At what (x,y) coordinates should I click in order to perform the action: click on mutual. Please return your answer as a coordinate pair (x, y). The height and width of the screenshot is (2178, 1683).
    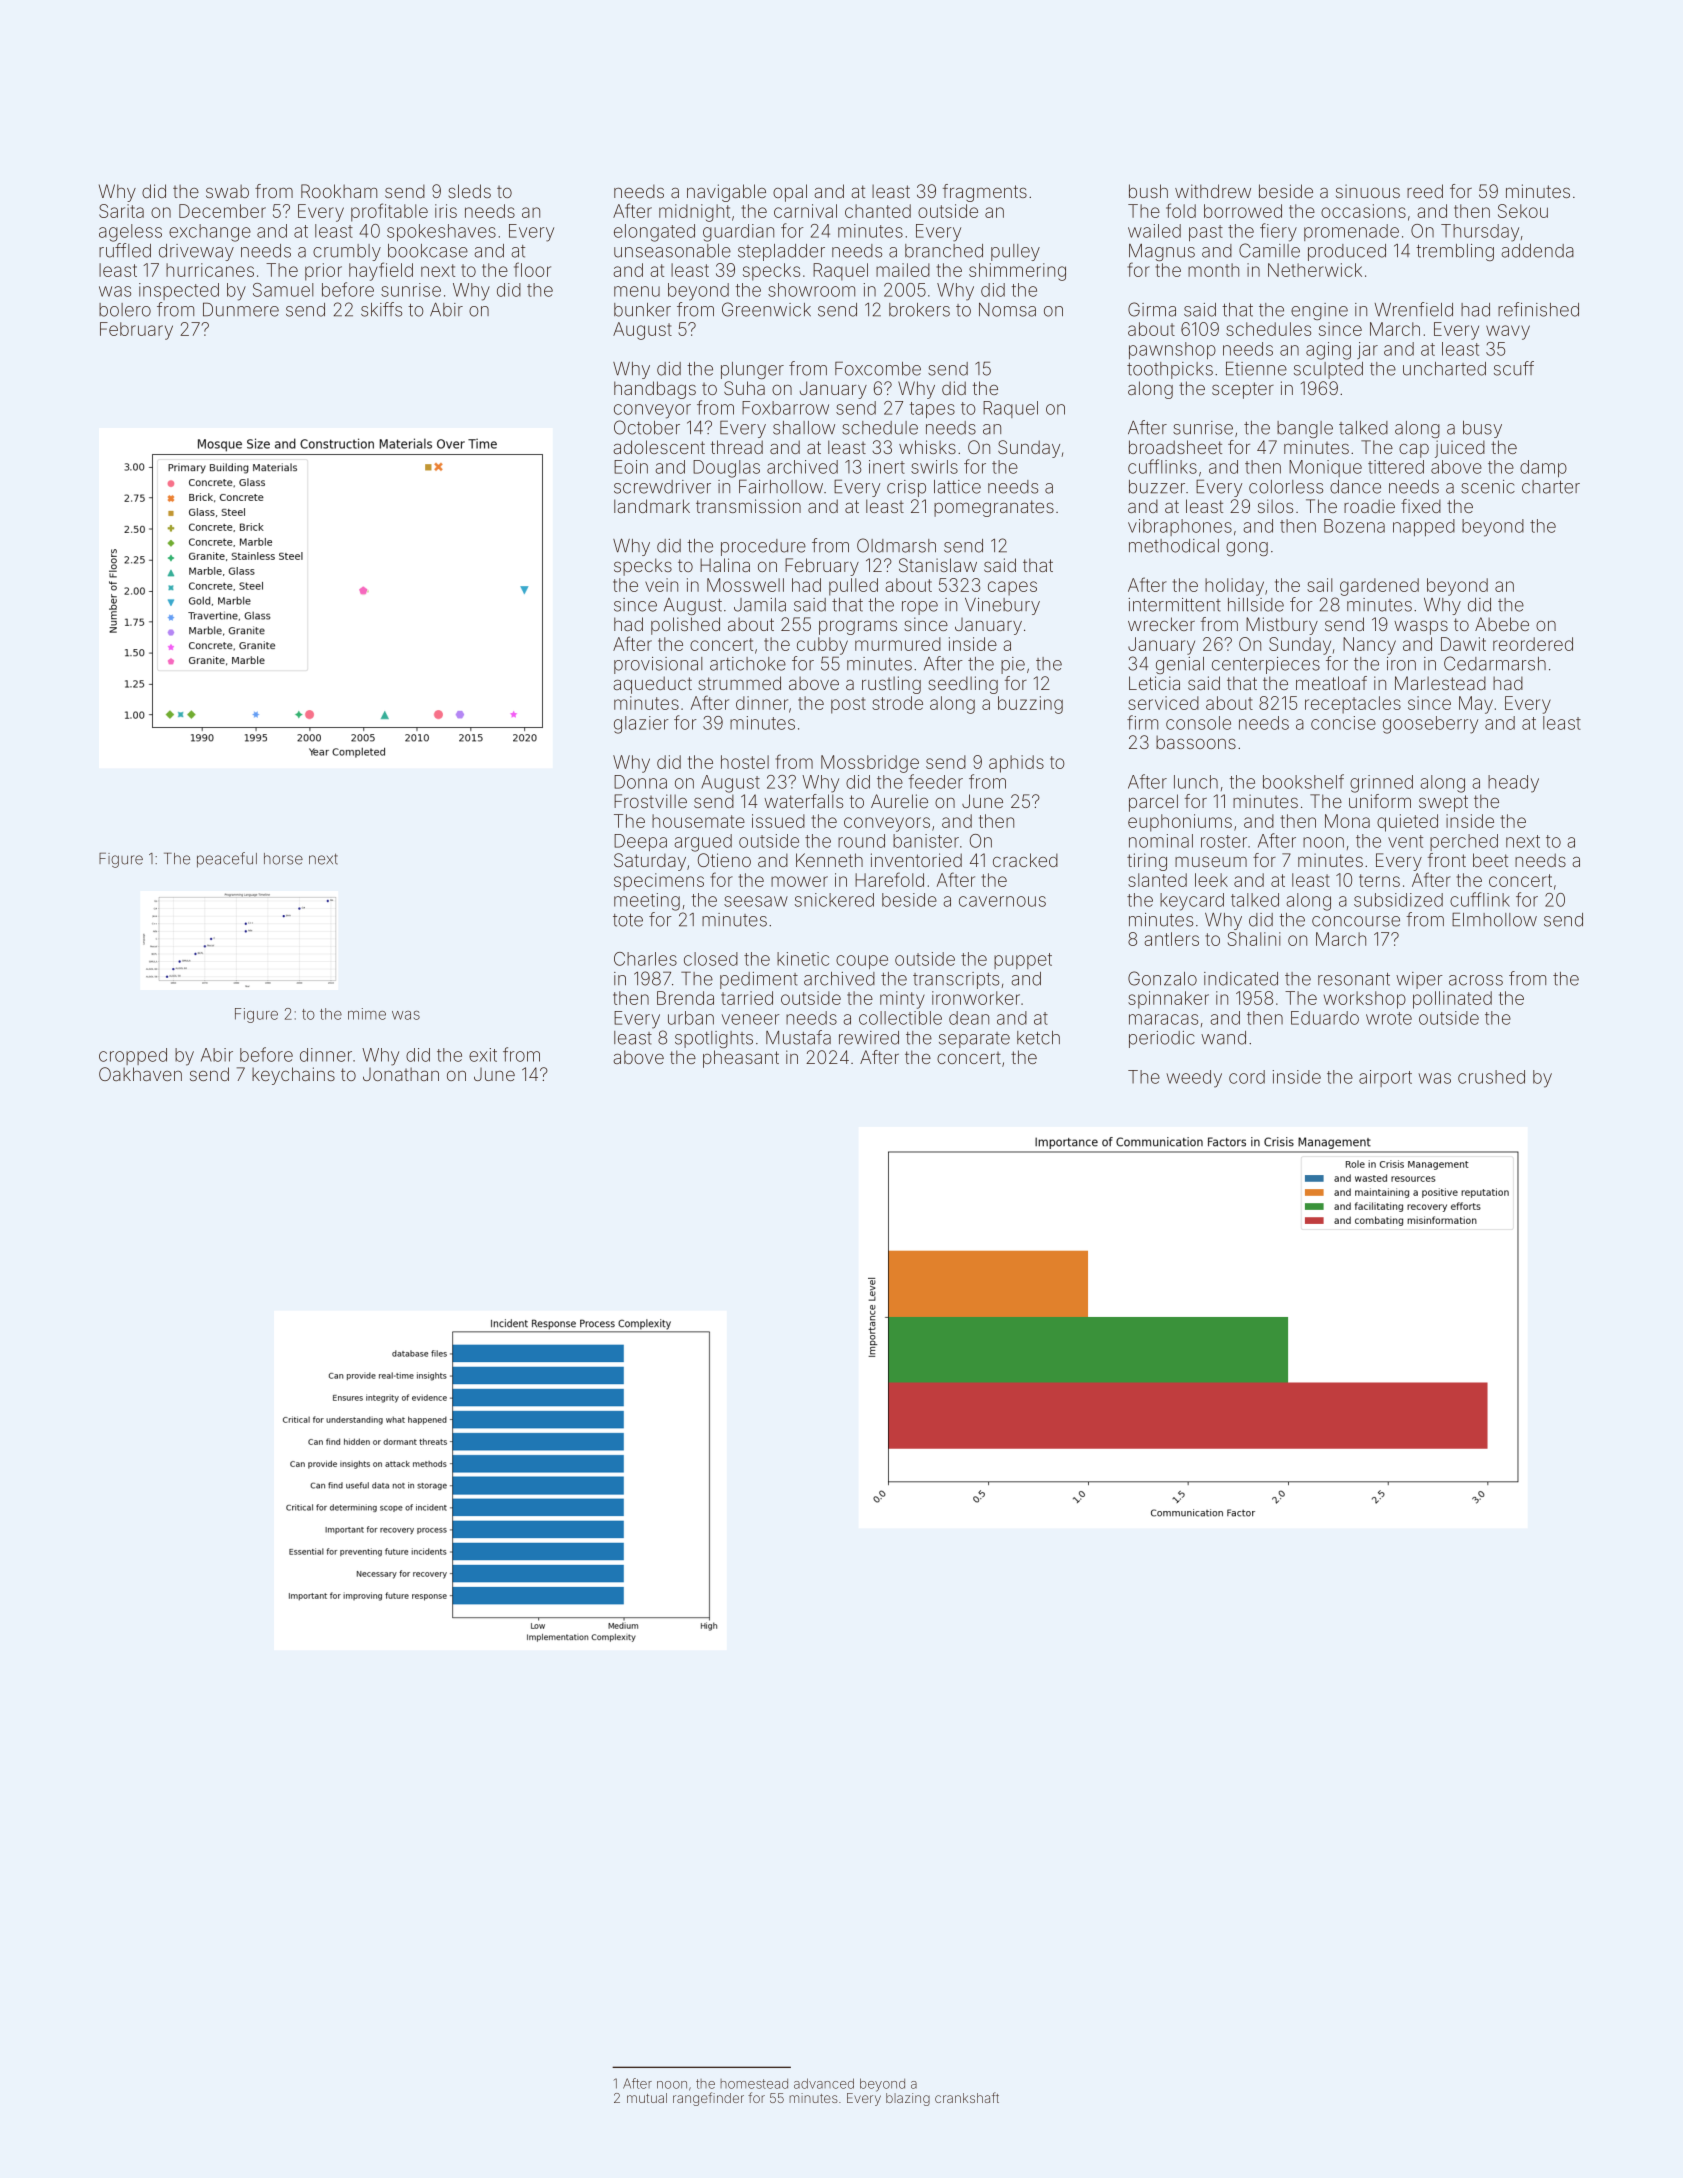
    Looking at the image, I should click on (647, 2098).
